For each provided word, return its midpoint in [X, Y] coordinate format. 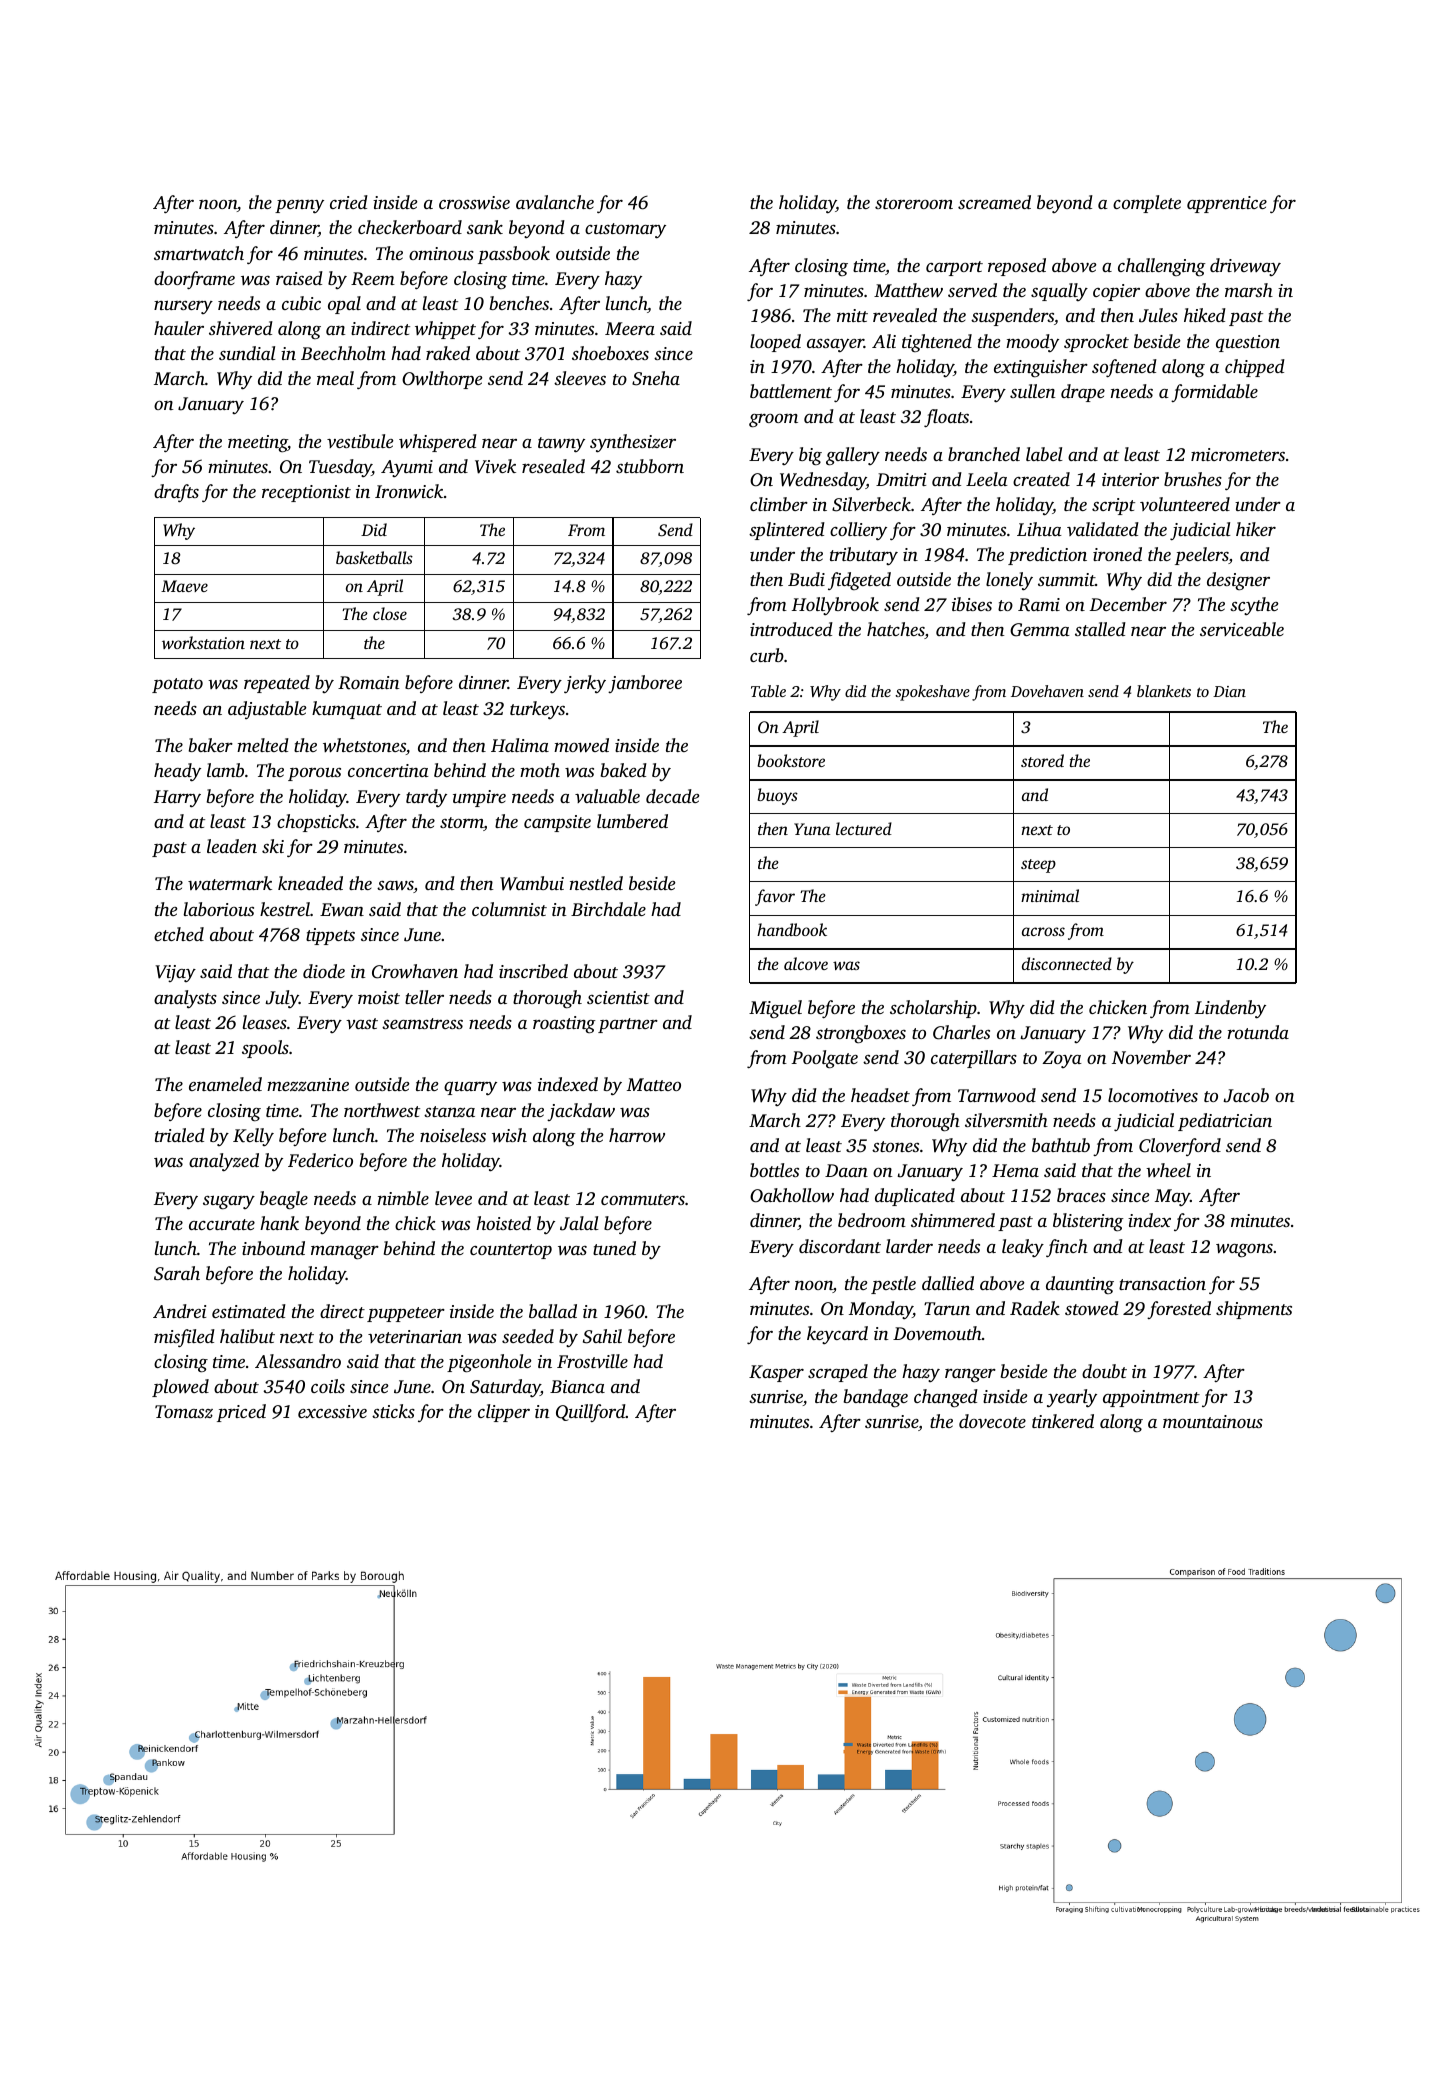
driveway [1245, 267]
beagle [284, 1200]
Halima [520, 745]
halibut [247, 1336]
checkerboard [410, 227]
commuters [643, 1199]
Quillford [591, 1413]
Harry [177, 799]
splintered [787, 531]
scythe [1254, 606]
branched [984, 454]
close [390, 613]
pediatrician [1225, 1122]
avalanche [555, 202]
